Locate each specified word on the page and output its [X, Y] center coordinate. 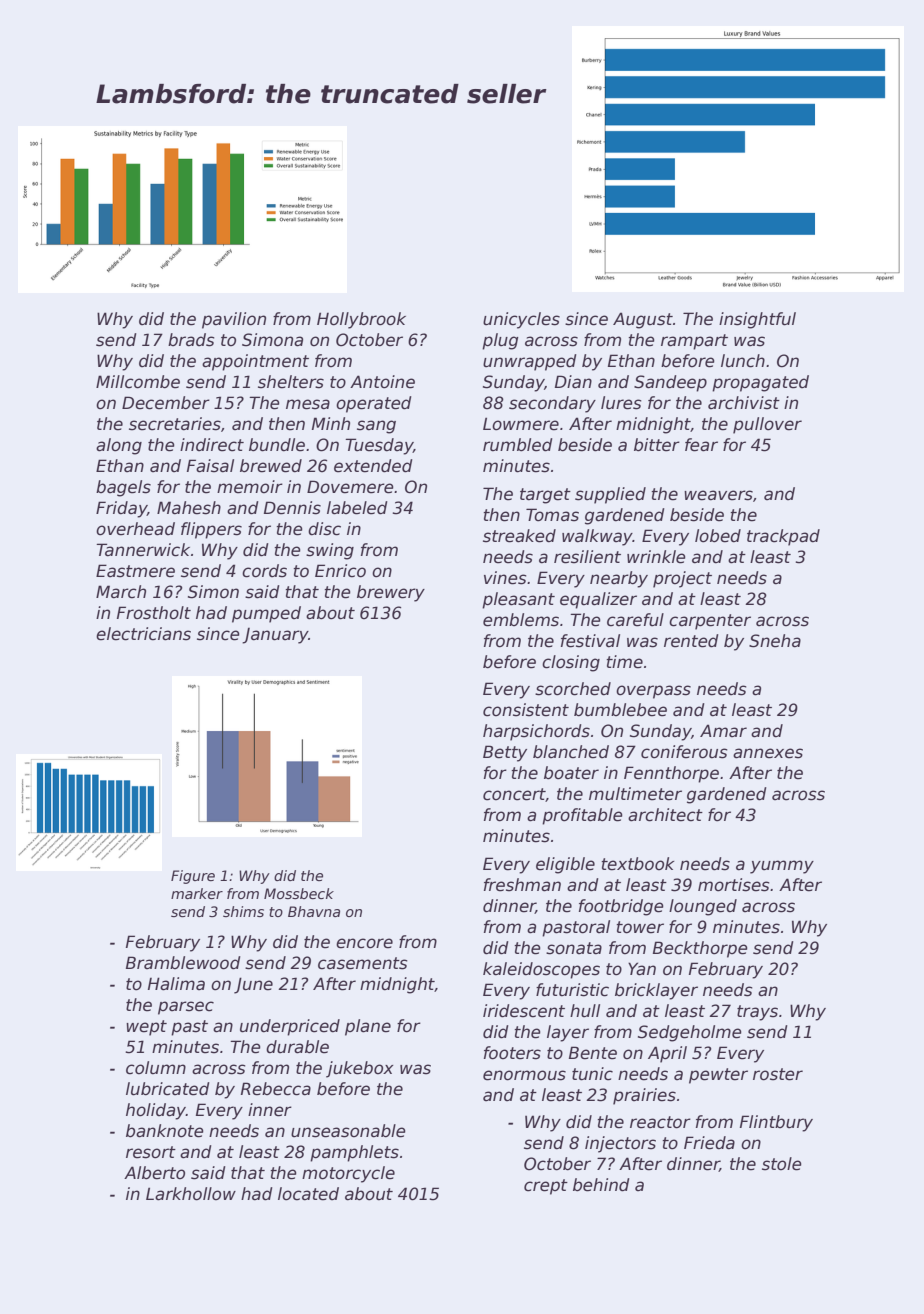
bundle [277, 445]
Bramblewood [183, 963]
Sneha [775, 641]
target [545, 496]
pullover [767, 425]
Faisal [210, 466]
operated [374, 404]
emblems [521, 620]
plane [368, 1027]
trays [757, 1013]
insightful [757, 320]
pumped [266, 614]
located [308, 1194]
